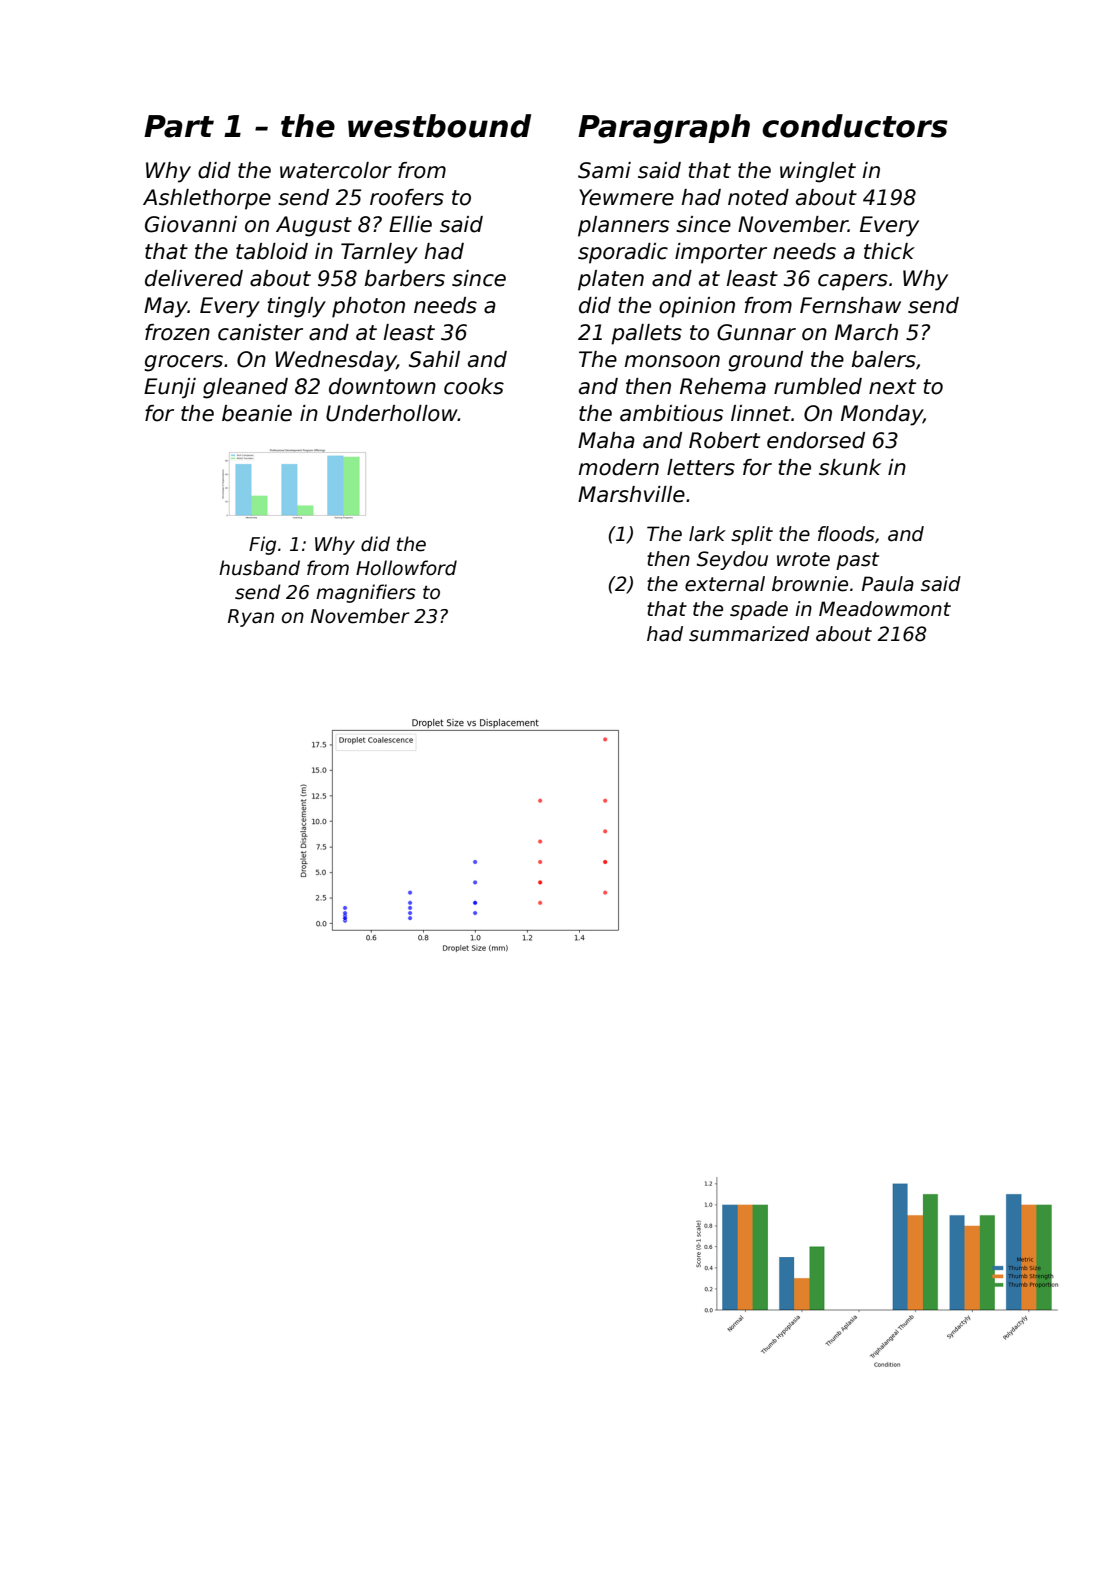 The image size is (1110, 1576). What do you see at coordinates (439, 126) in the document?
I see `westbound` at bounding box center [439, 126].
